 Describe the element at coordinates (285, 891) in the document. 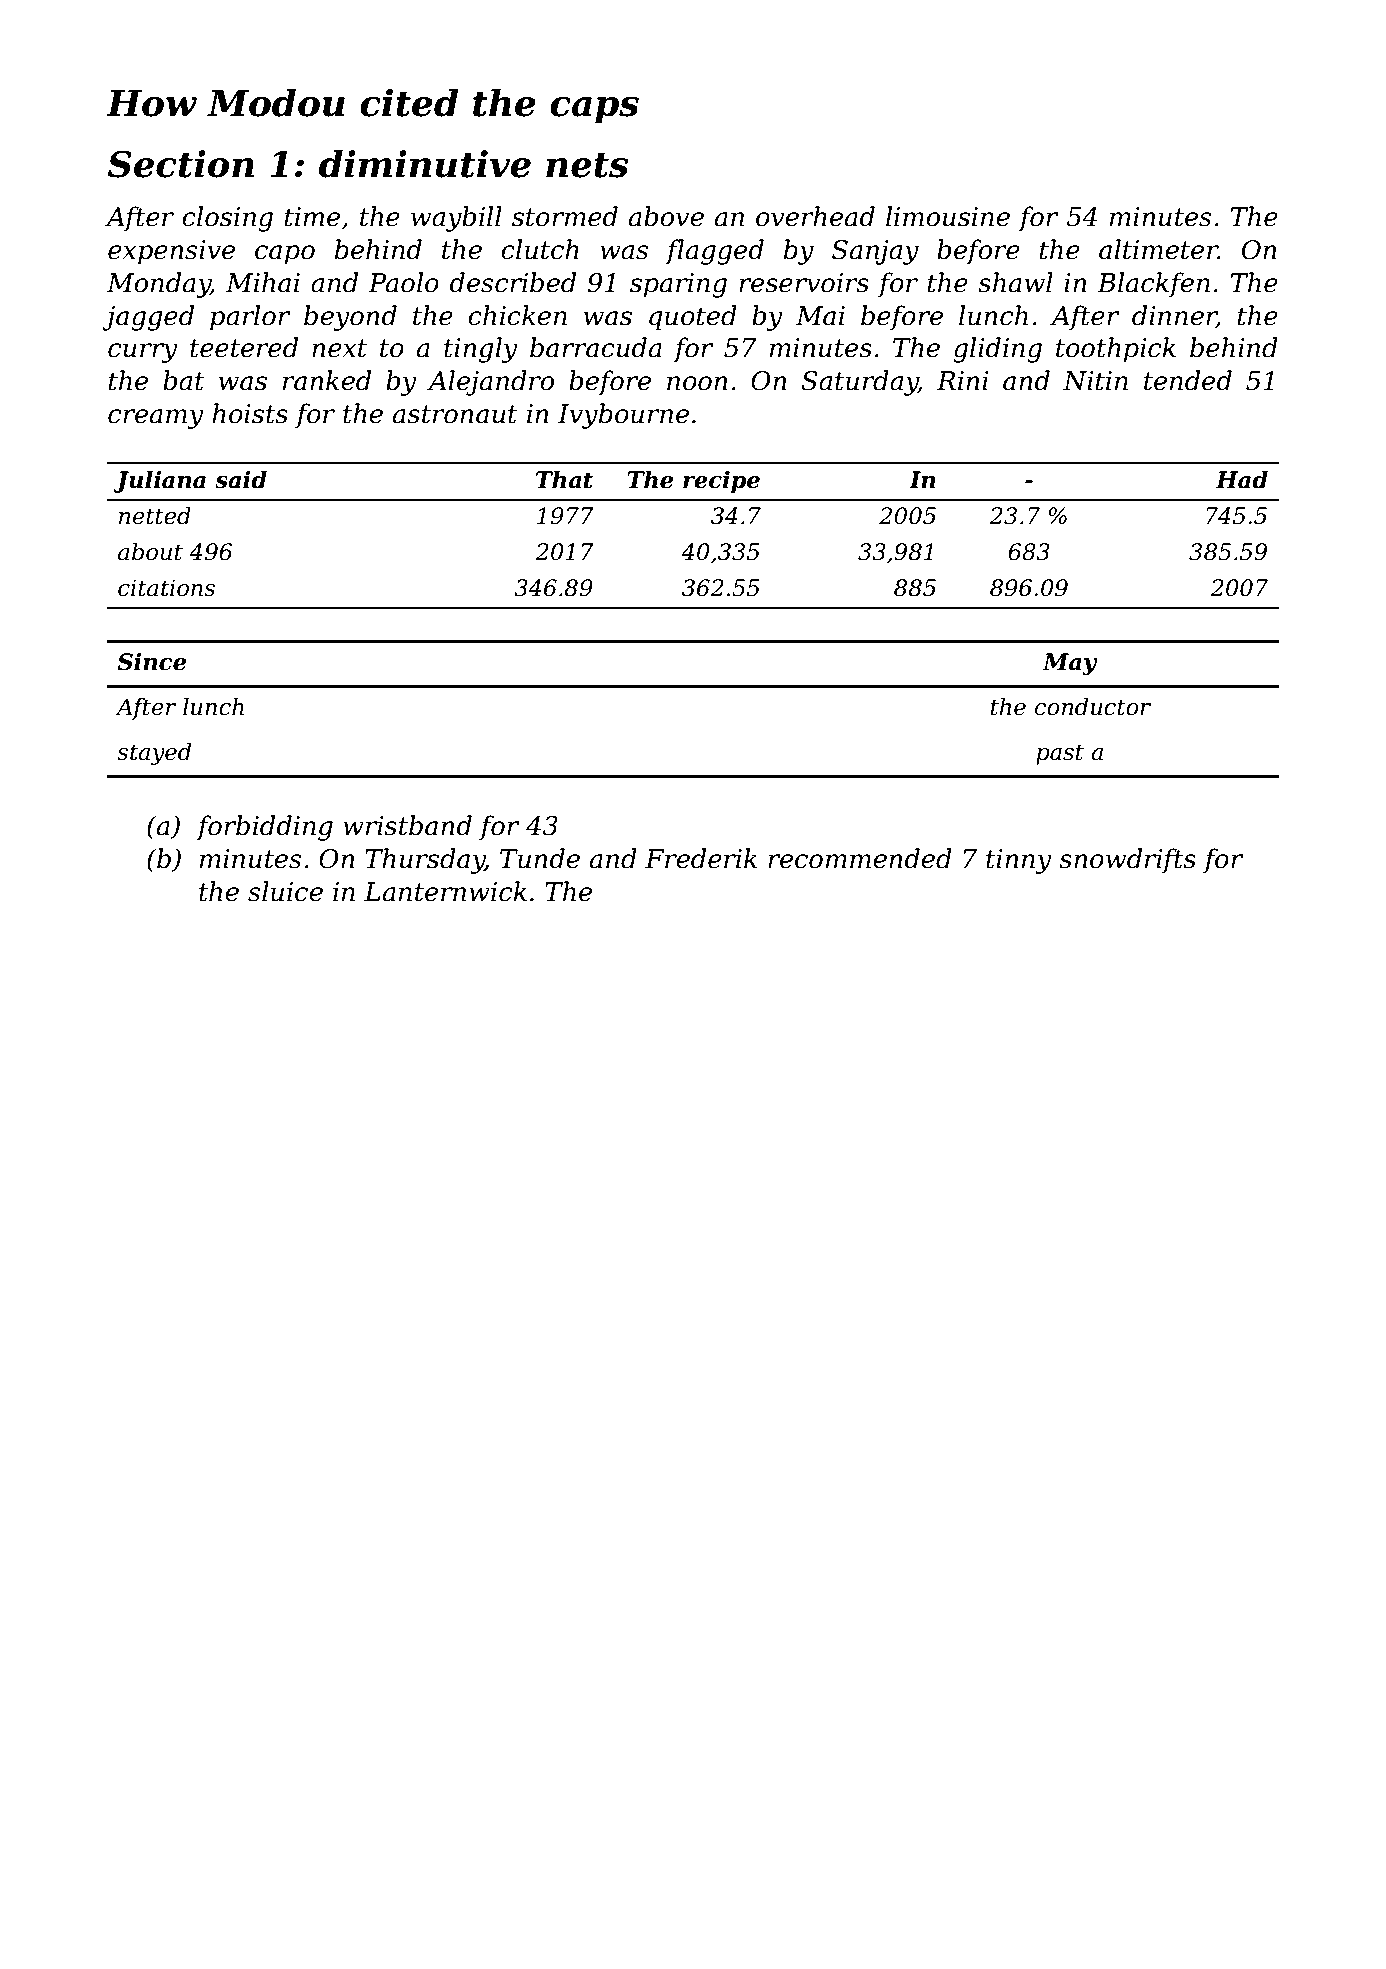

I see `sluice` at that location.
